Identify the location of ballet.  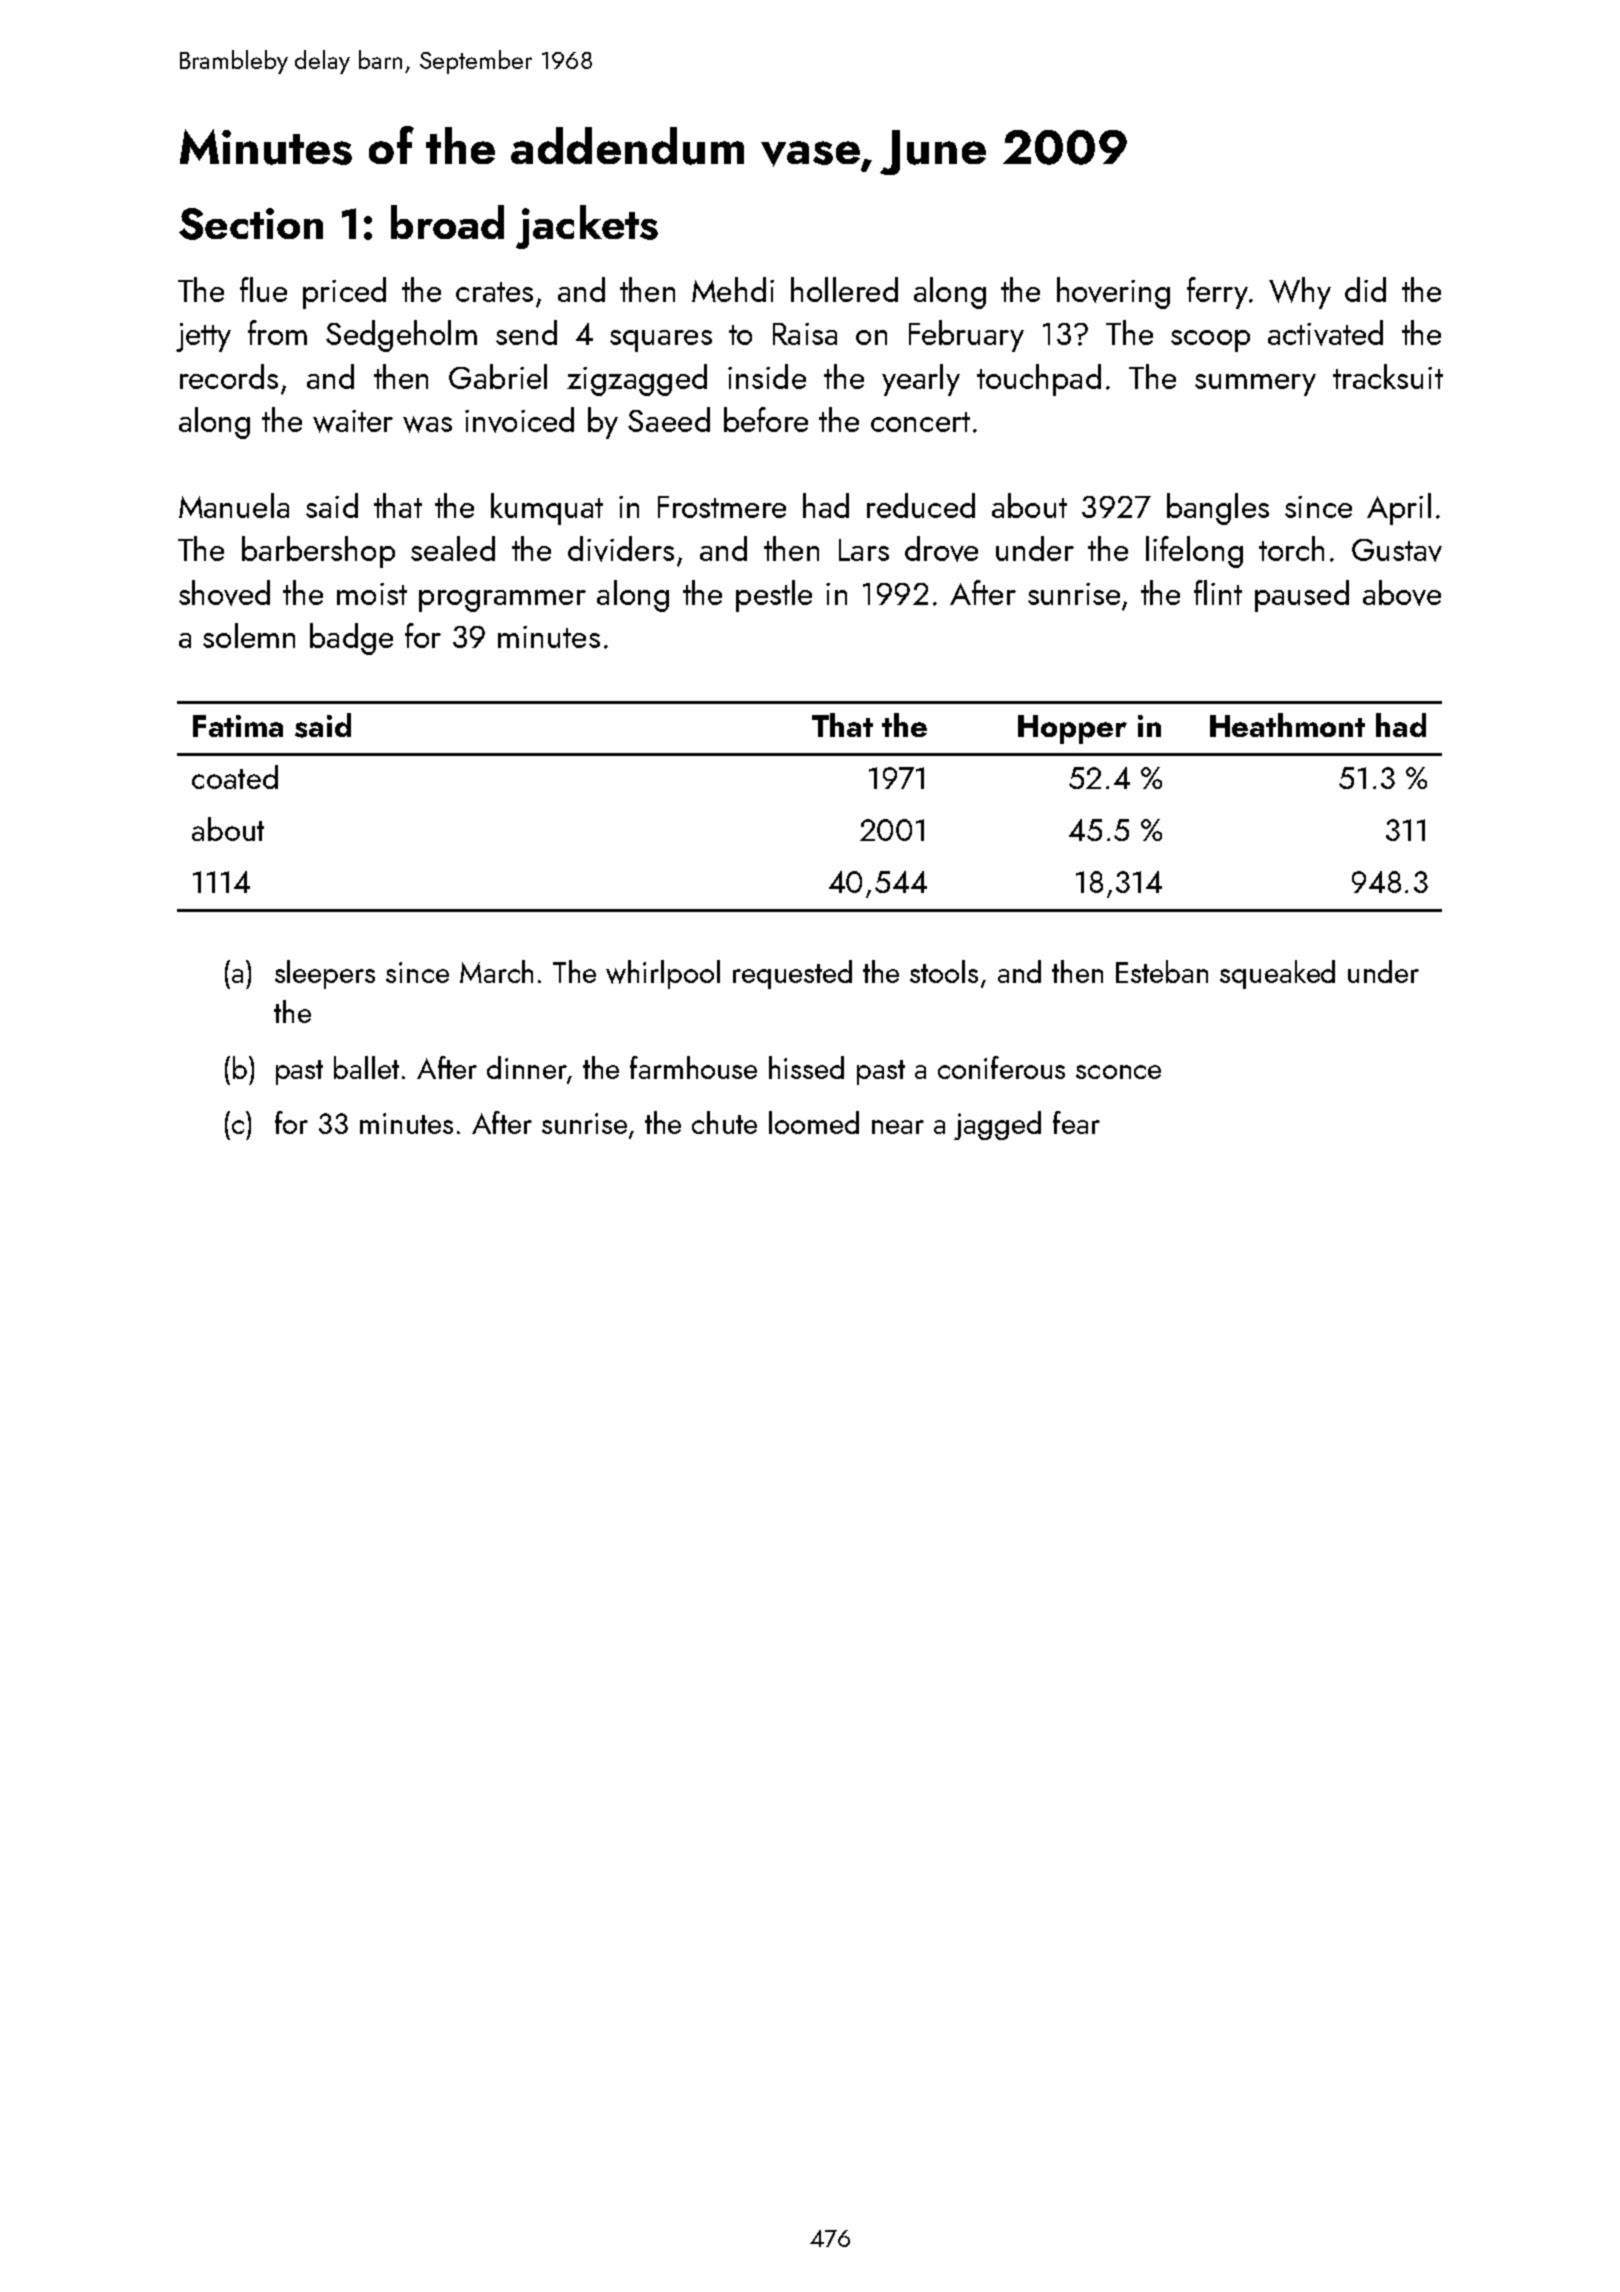
(366, 1067).
